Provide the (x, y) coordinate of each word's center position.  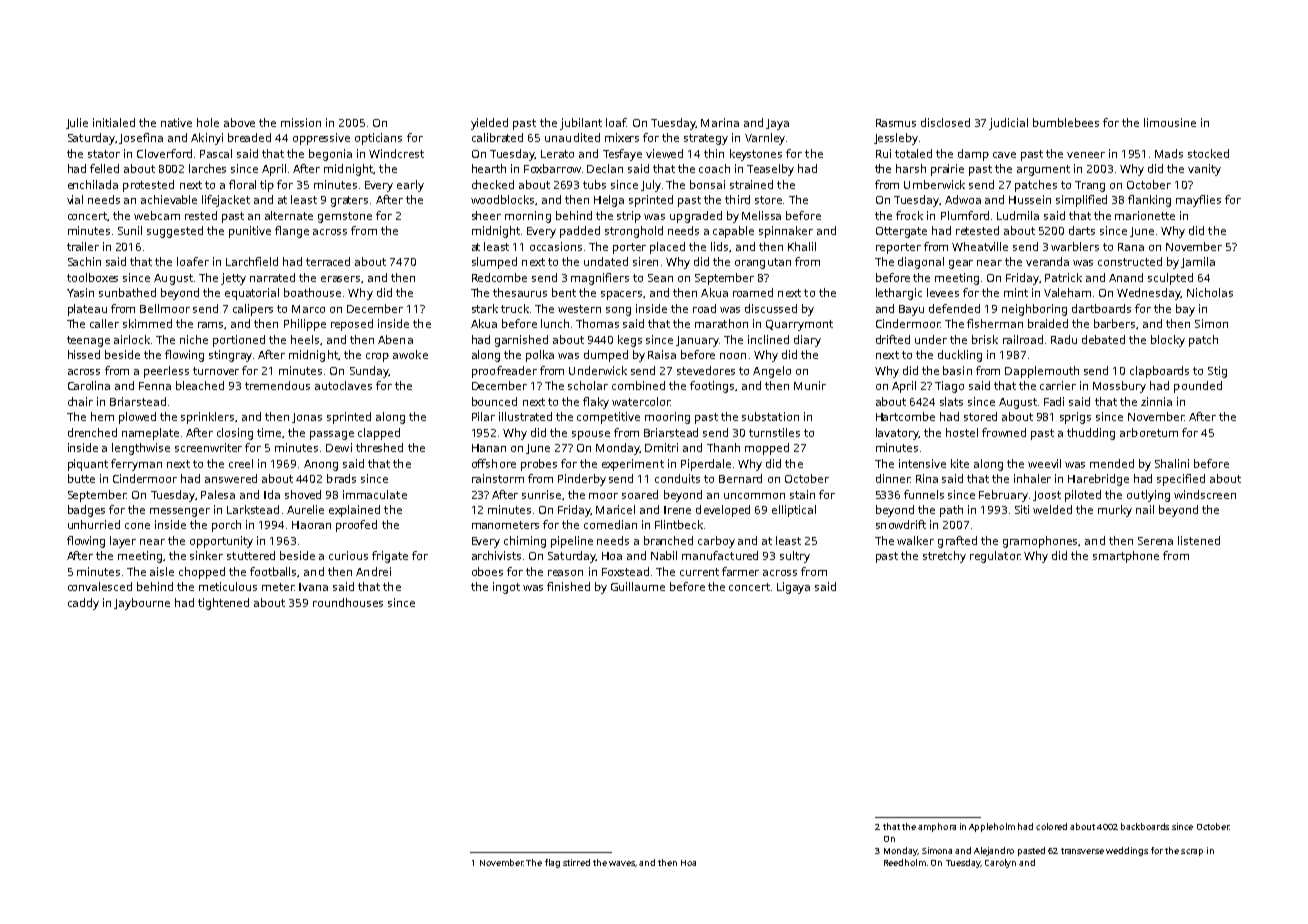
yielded (489, 124)
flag (552, 863)
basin (957, 370)
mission (301, 122)
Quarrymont (799, 325)
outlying (1148, 496)
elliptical (794, 511)
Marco (308, 309)
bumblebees (1066, 122)
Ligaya (793, 588)
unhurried (94, 524)
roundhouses (348, 602)
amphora (937, 827)
